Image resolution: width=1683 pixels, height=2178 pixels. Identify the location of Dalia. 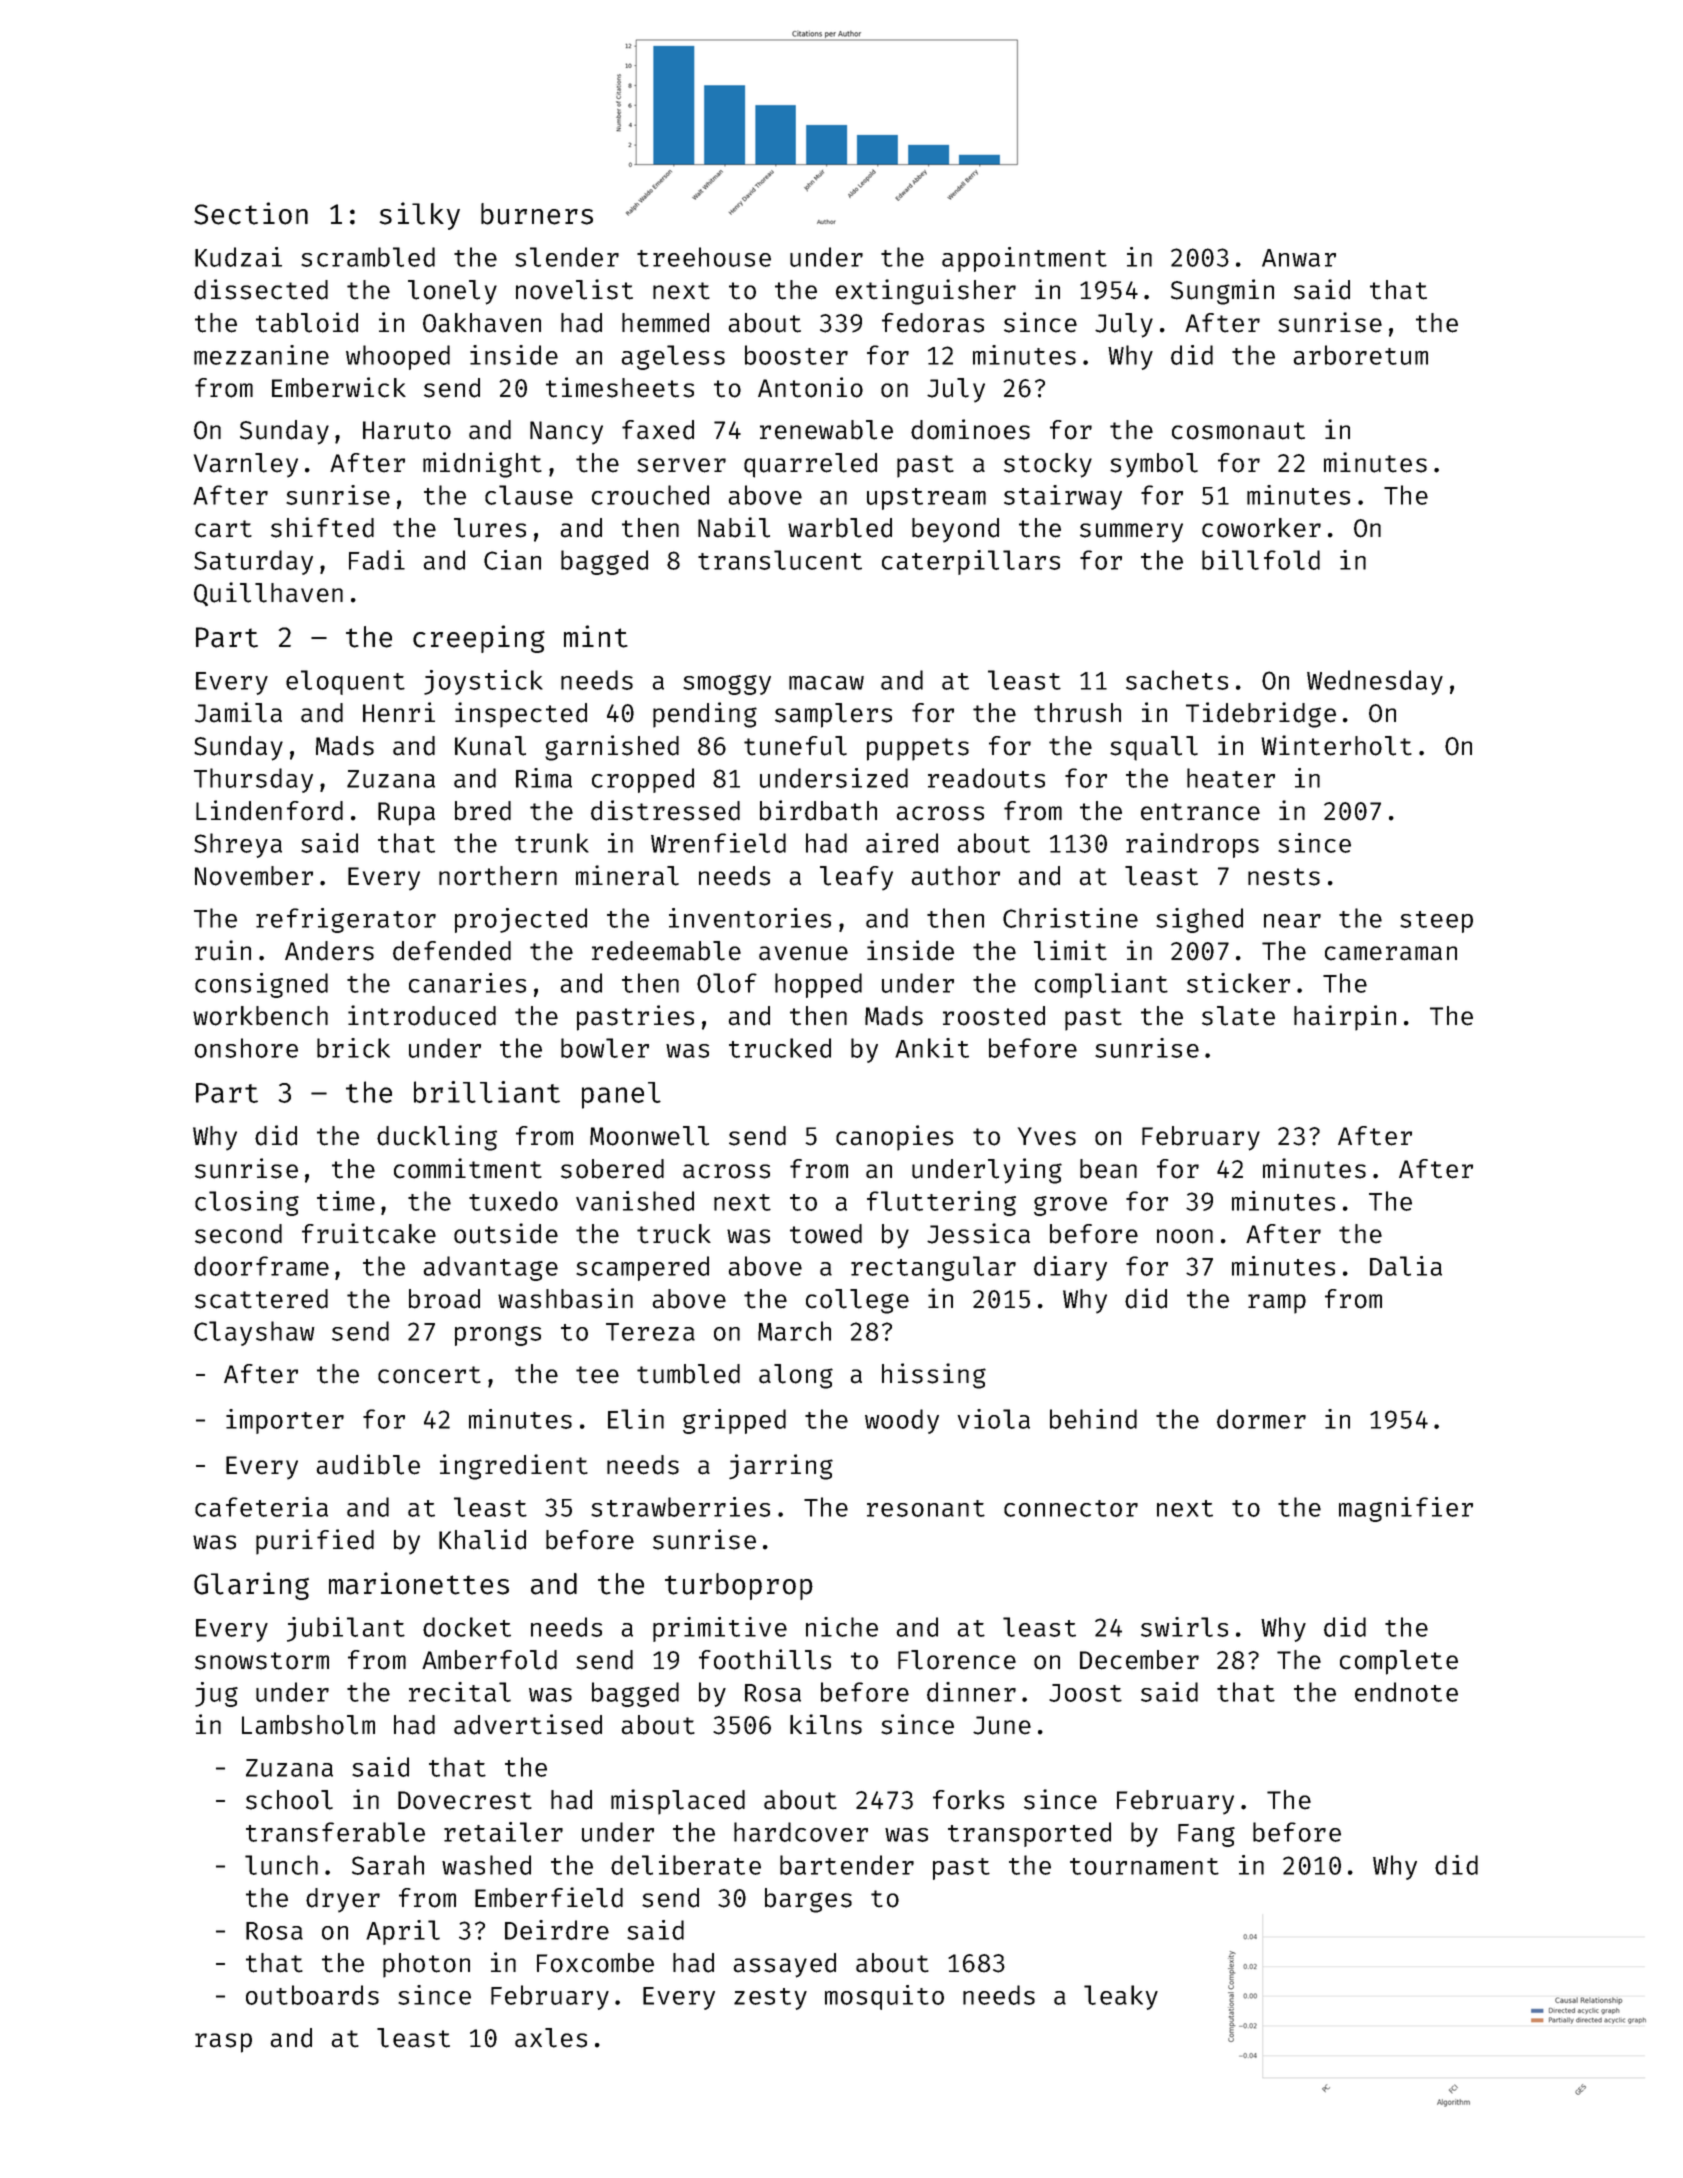
(1406, 1266).
